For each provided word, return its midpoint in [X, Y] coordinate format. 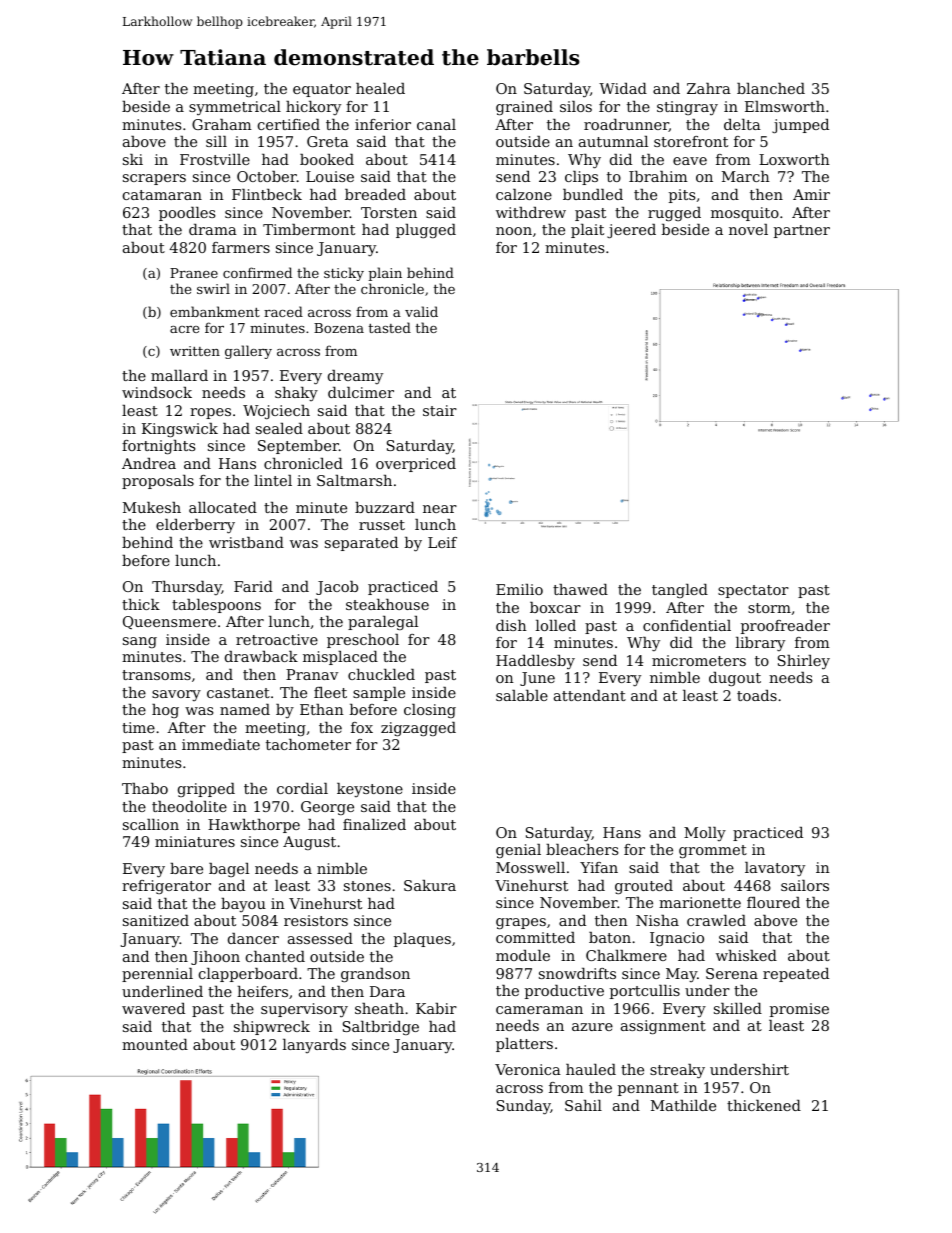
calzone [524, 194]
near [440, 509]
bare [186, 868]
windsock [157, 392]
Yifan [599, 867]
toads [757, 695]
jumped [800, 126]
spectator [753, 591]
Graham [222, 124]
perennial [157, 975]
